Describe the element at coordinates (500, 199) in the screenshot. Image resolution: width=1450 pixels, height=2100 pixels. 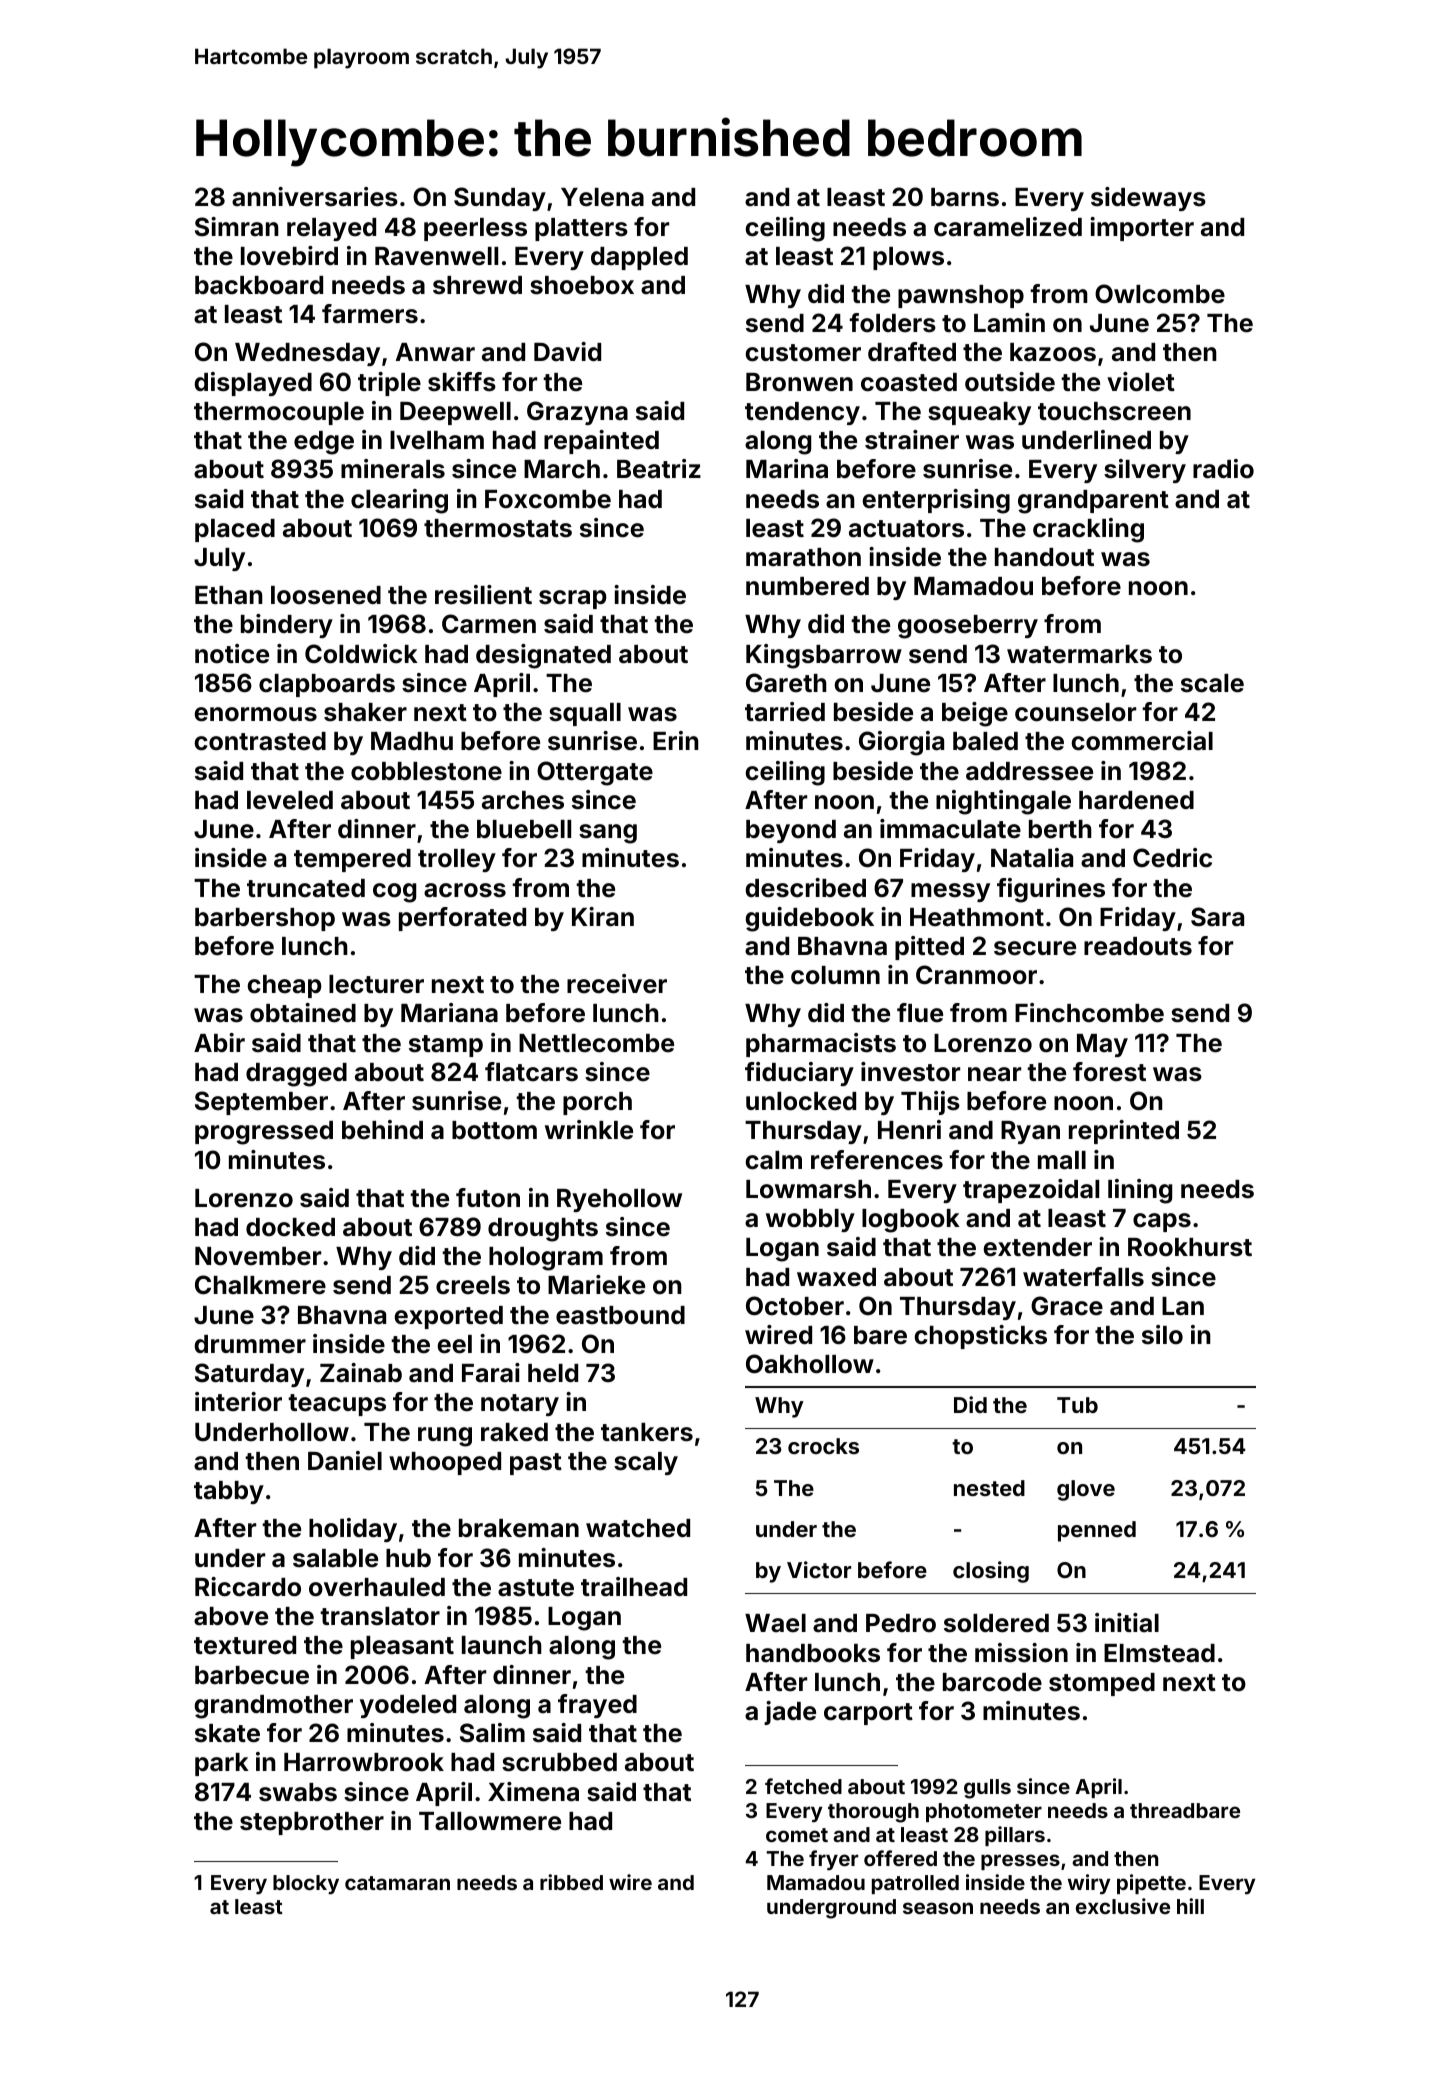
I see `Sunday` at that location.
